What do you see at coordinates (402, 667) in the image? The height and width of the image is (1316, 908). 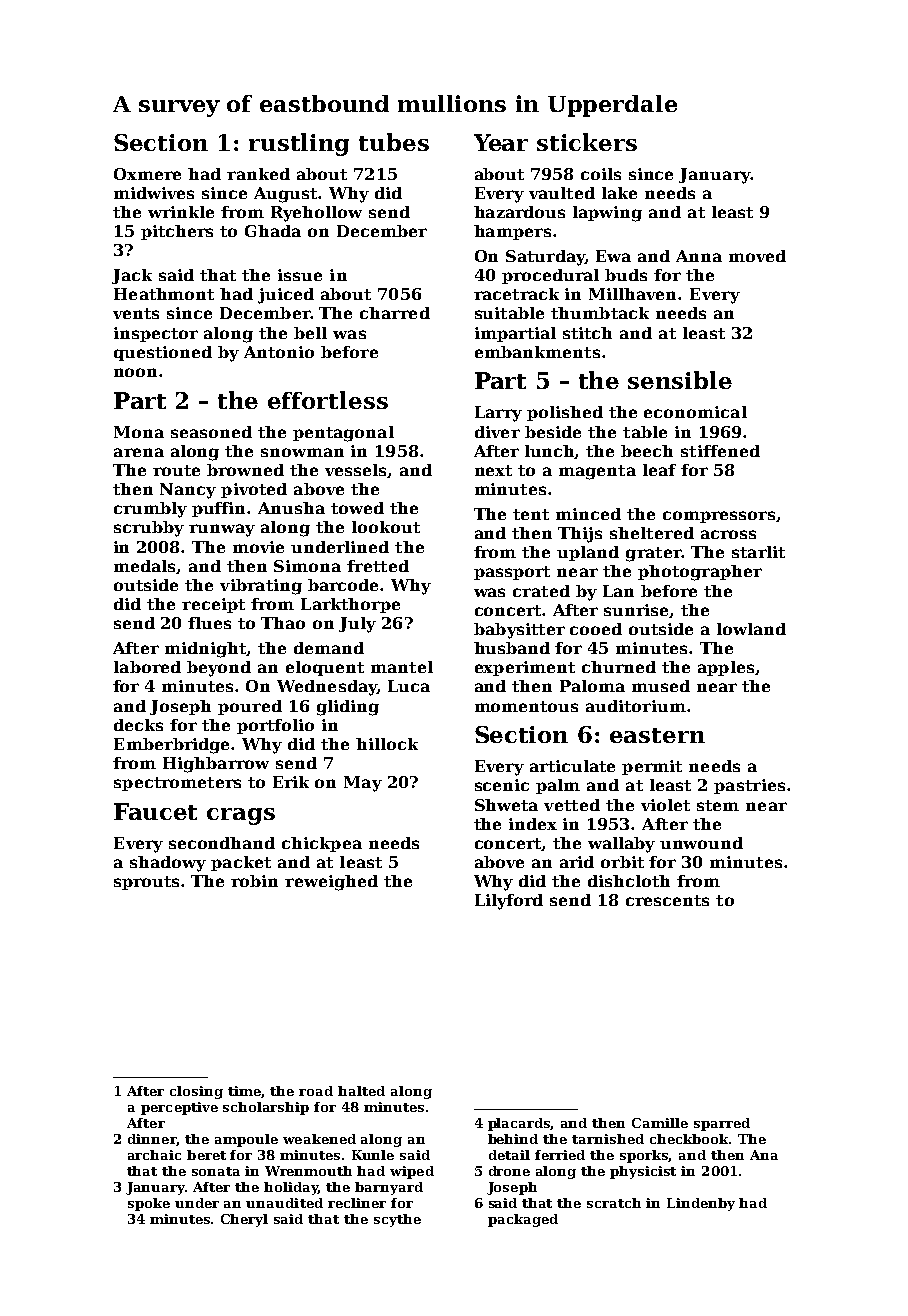 I see `mantel` at bounding box center [402, 667].
